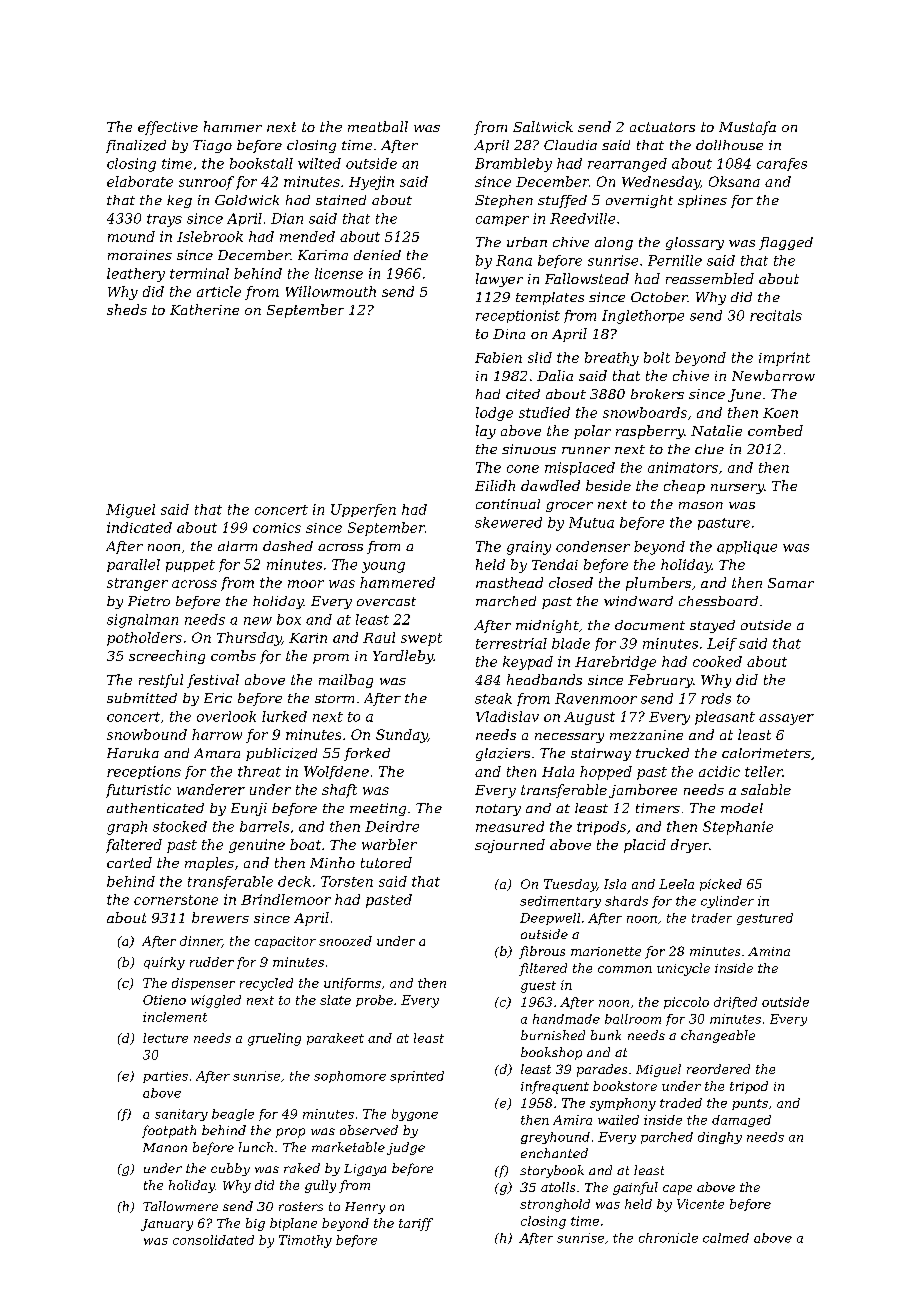  I want to click on bookstall, so click(261, 163).
